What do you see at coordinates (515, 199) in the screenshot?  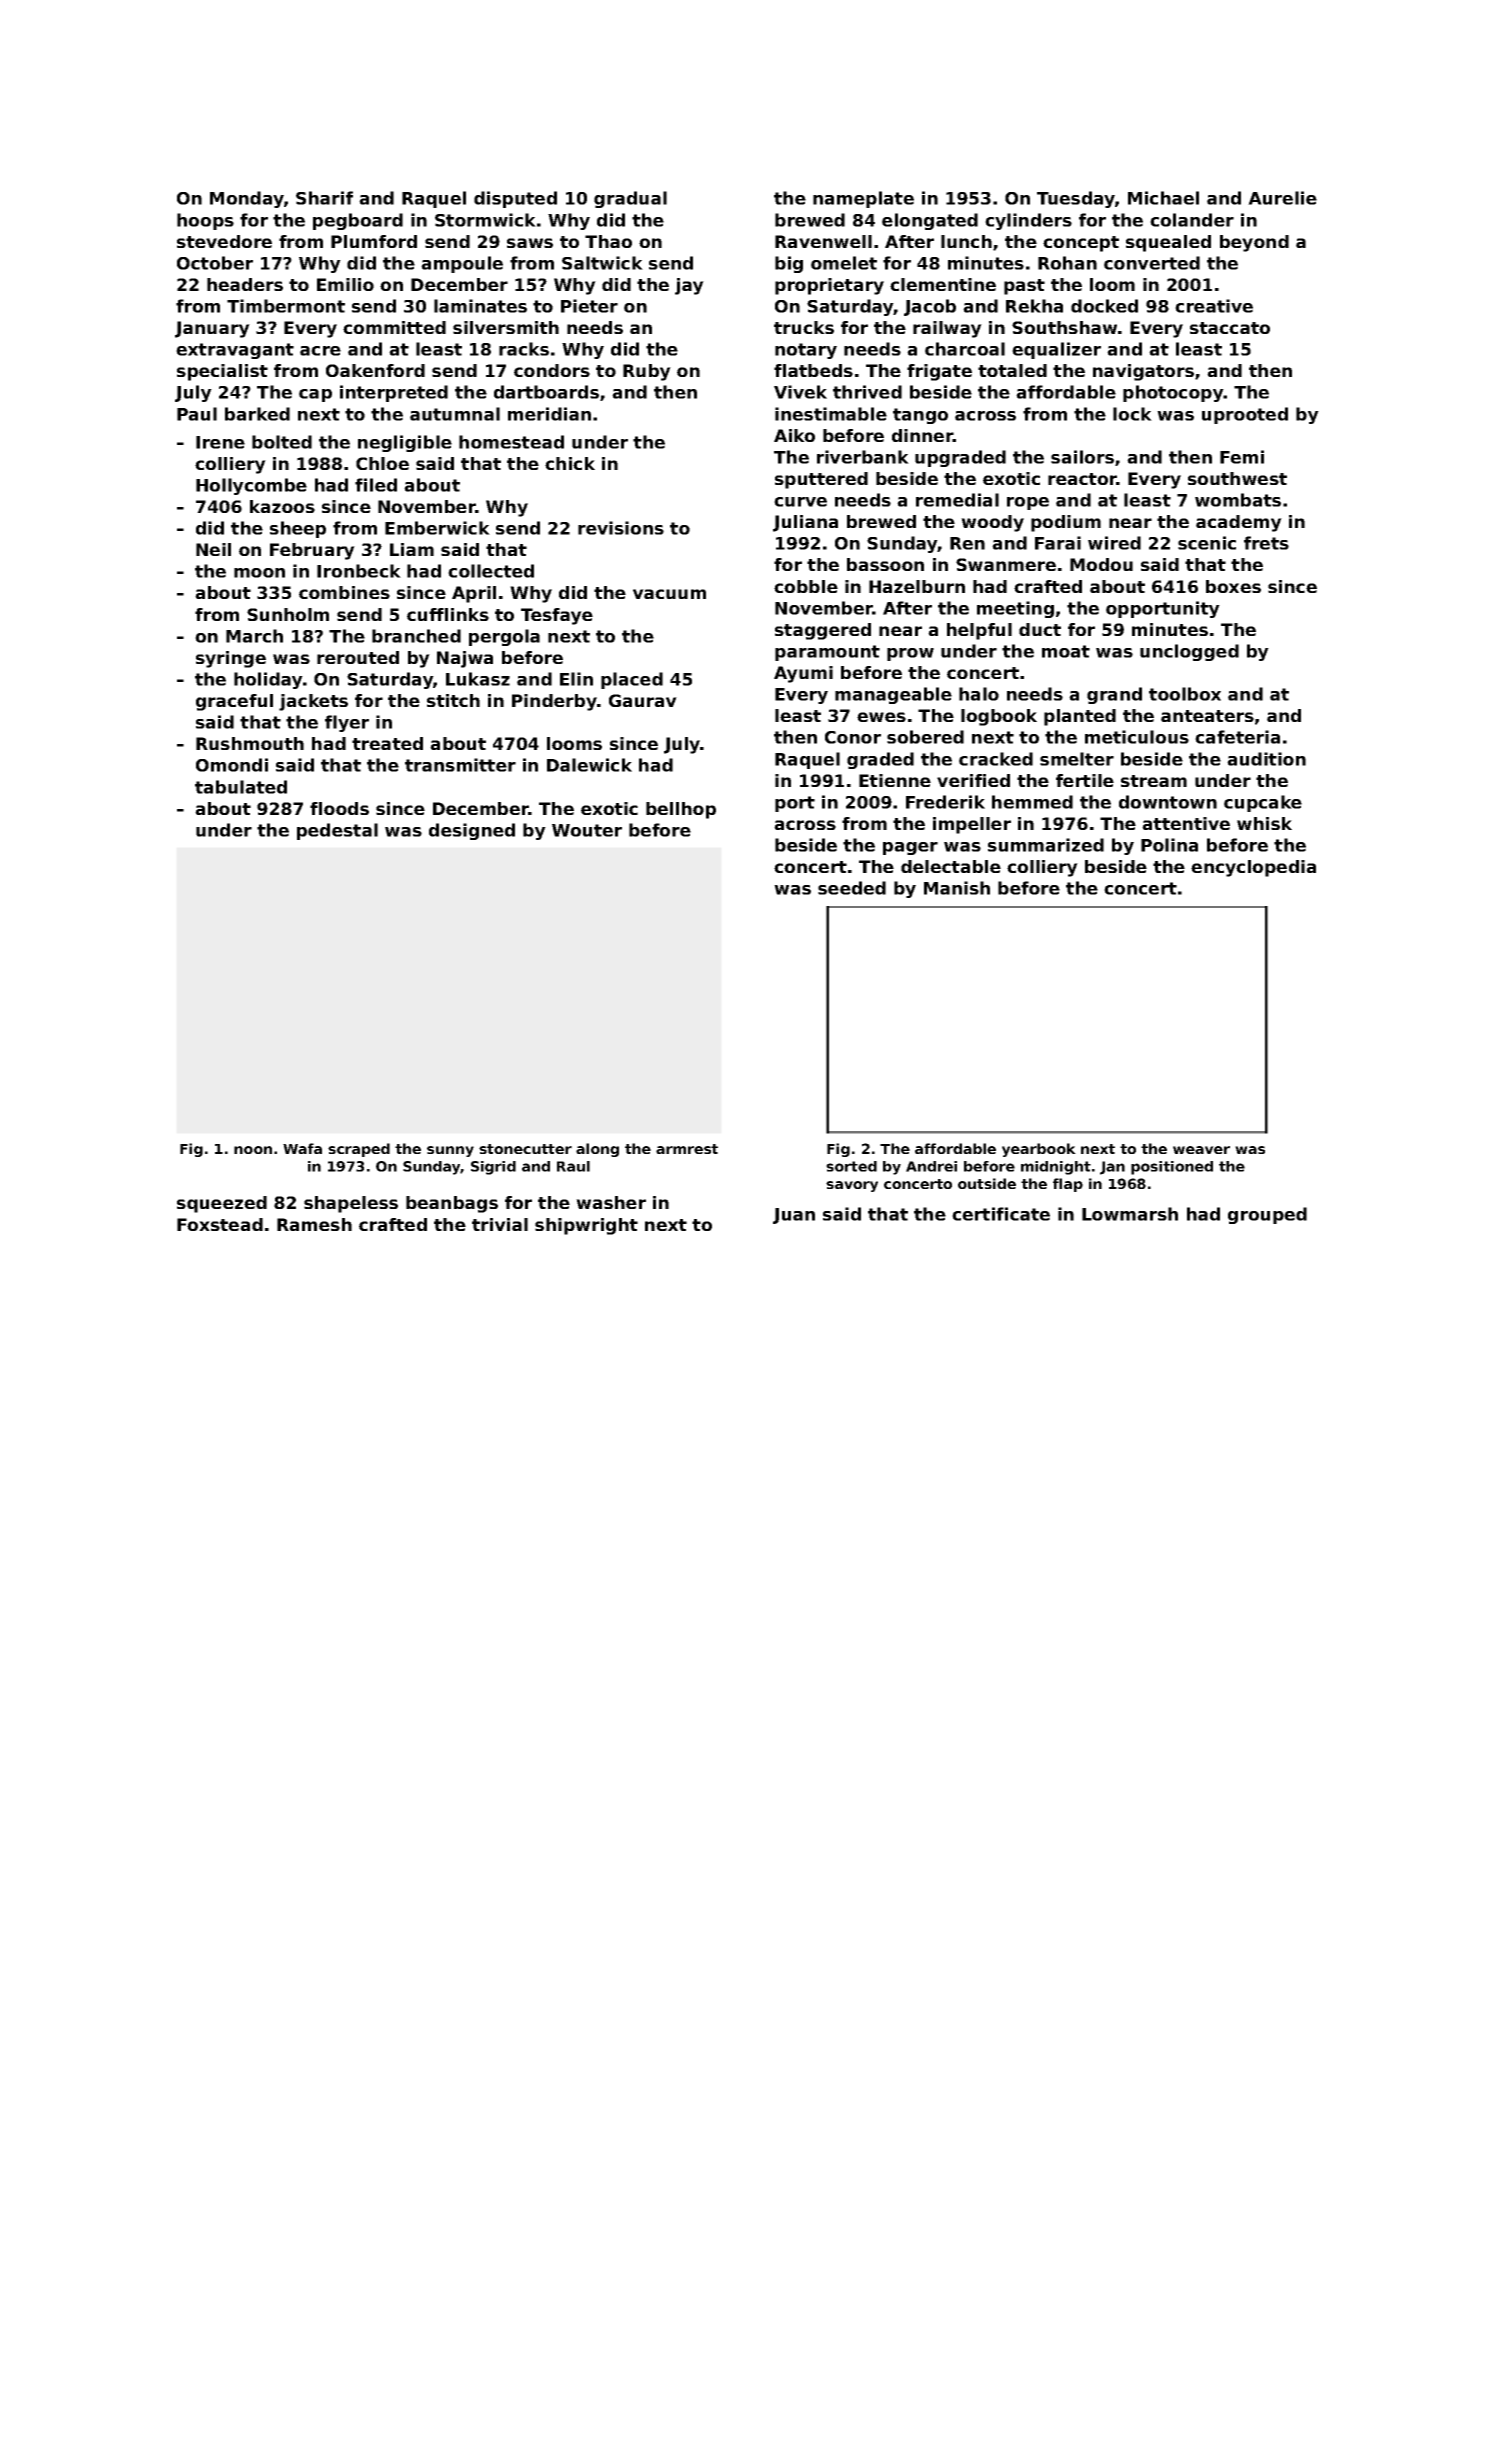 I see `disputed` at bounding box center [515, 199].
